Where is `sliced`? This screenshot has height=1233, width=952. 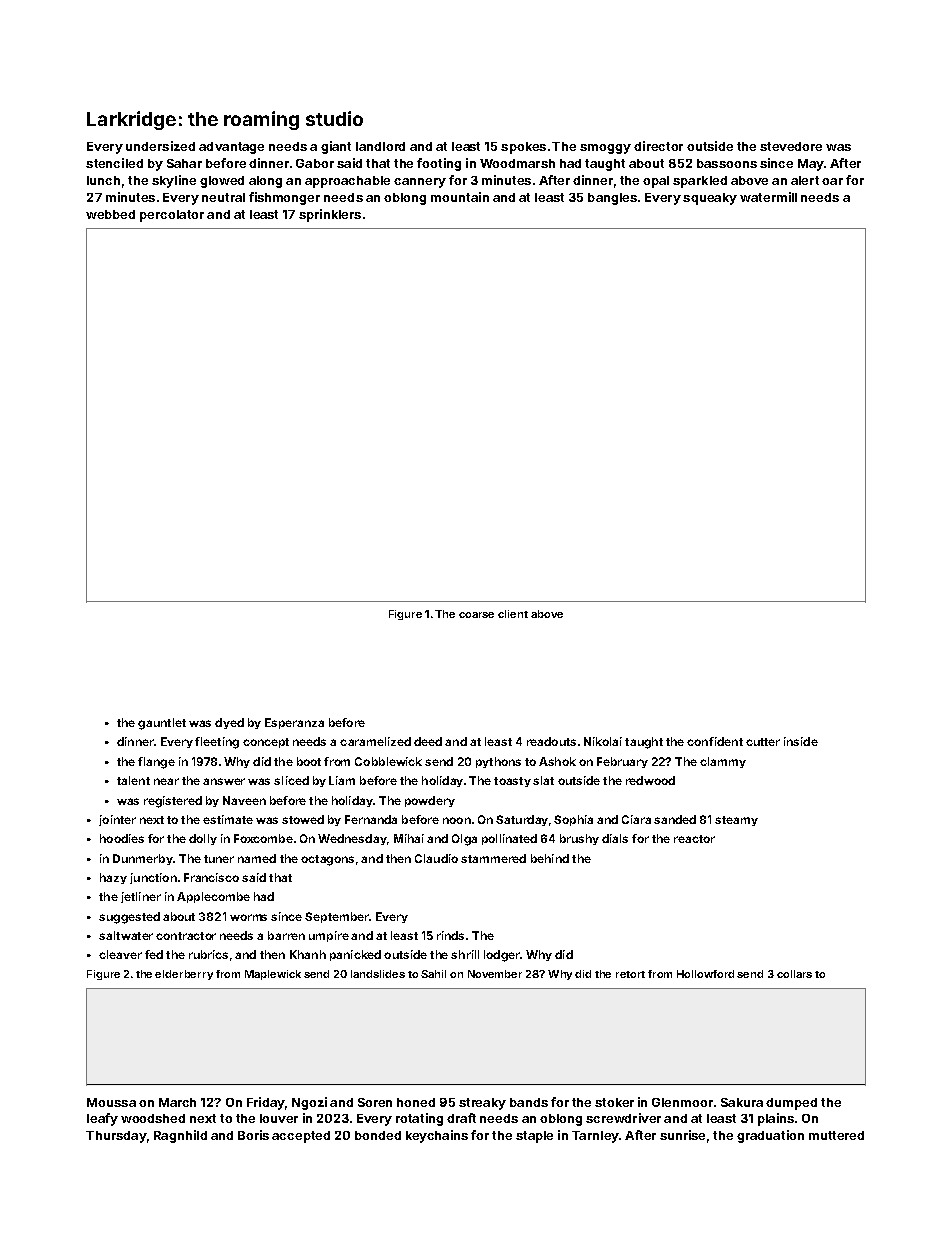
sliced is located at coordinates (291, 780).
